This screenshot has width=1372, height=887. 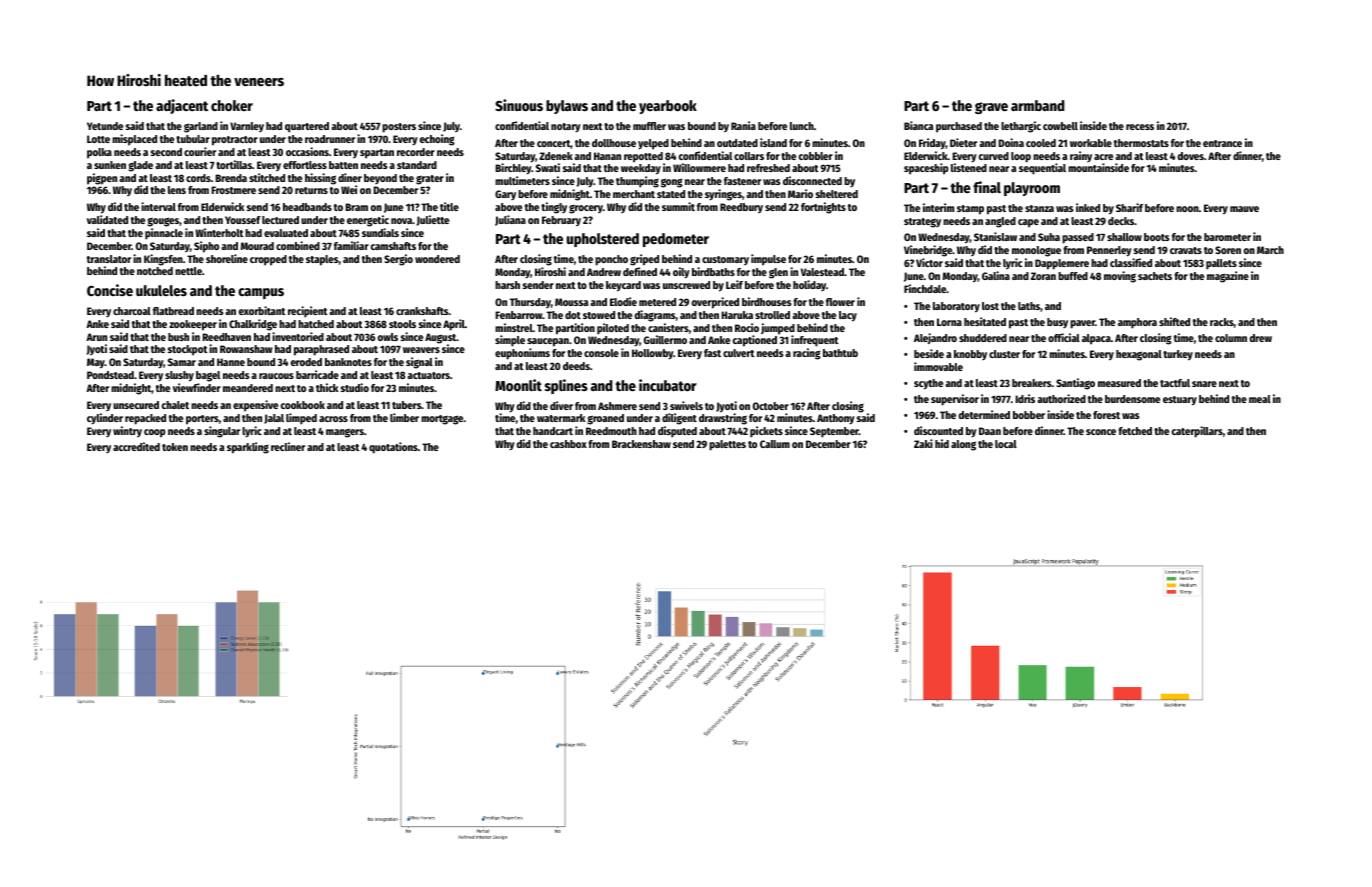 I want to click on bylaws, so click(x=567, y=107).
